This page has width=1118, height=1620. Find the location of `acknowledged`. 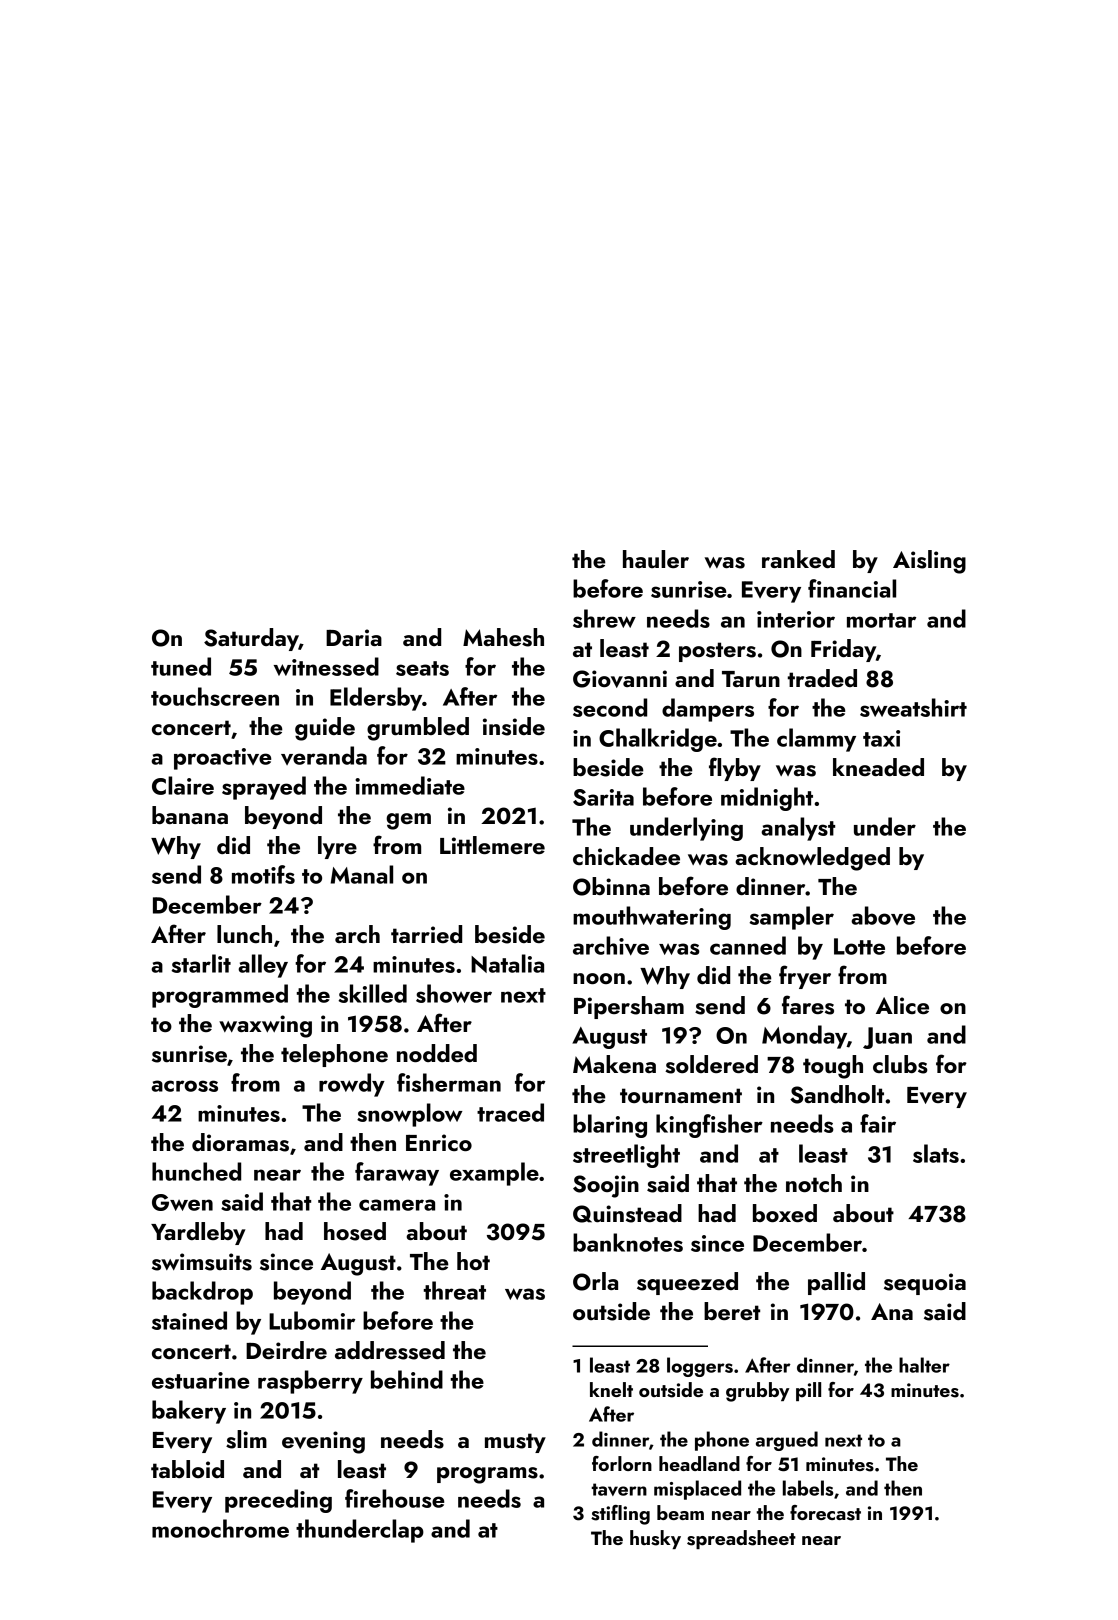

acknowledged is located at coordinates (812, 859).
